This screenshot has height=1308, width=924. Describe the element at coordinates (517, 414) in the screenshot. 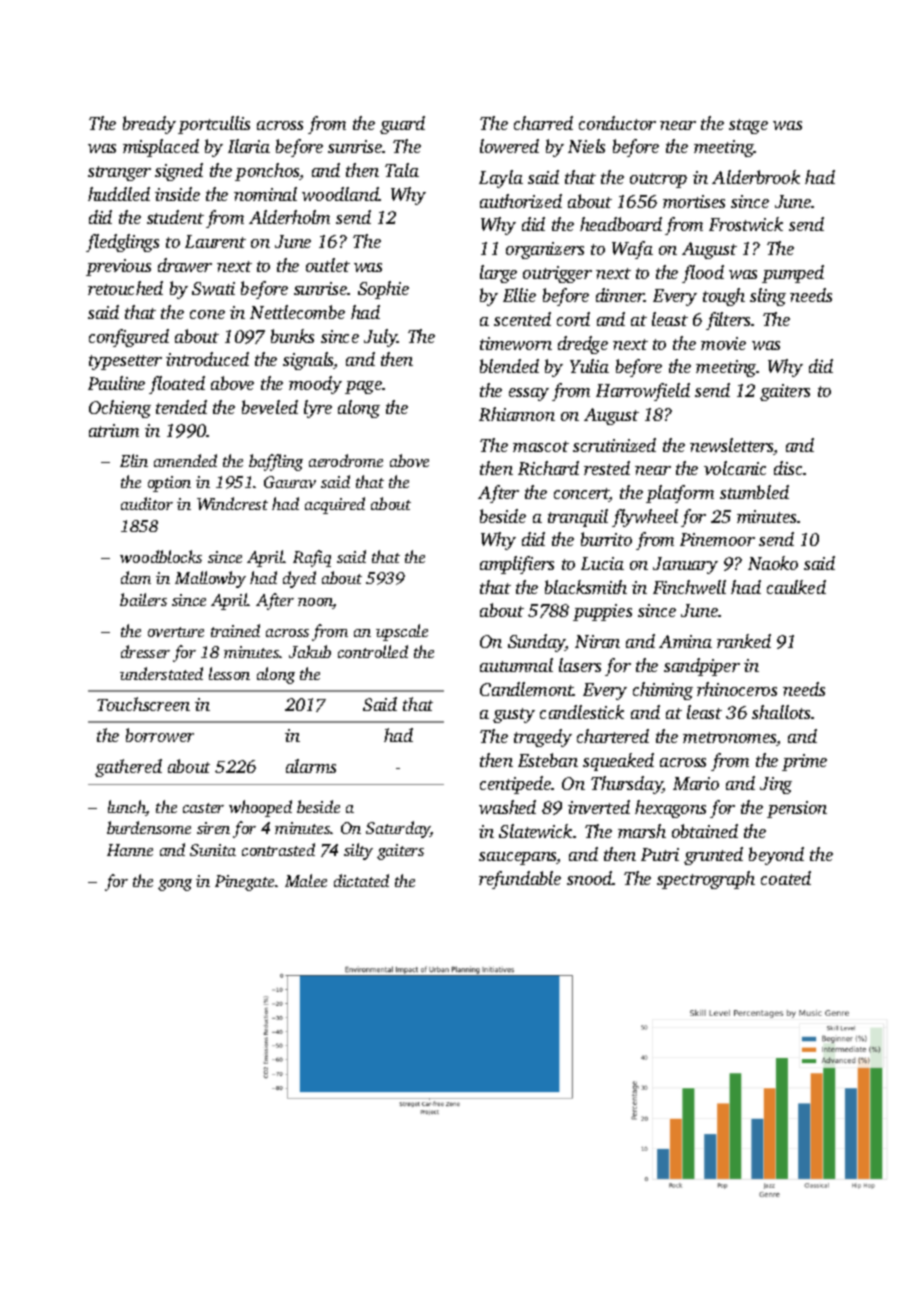

I see `Rhiannon` at that location.
